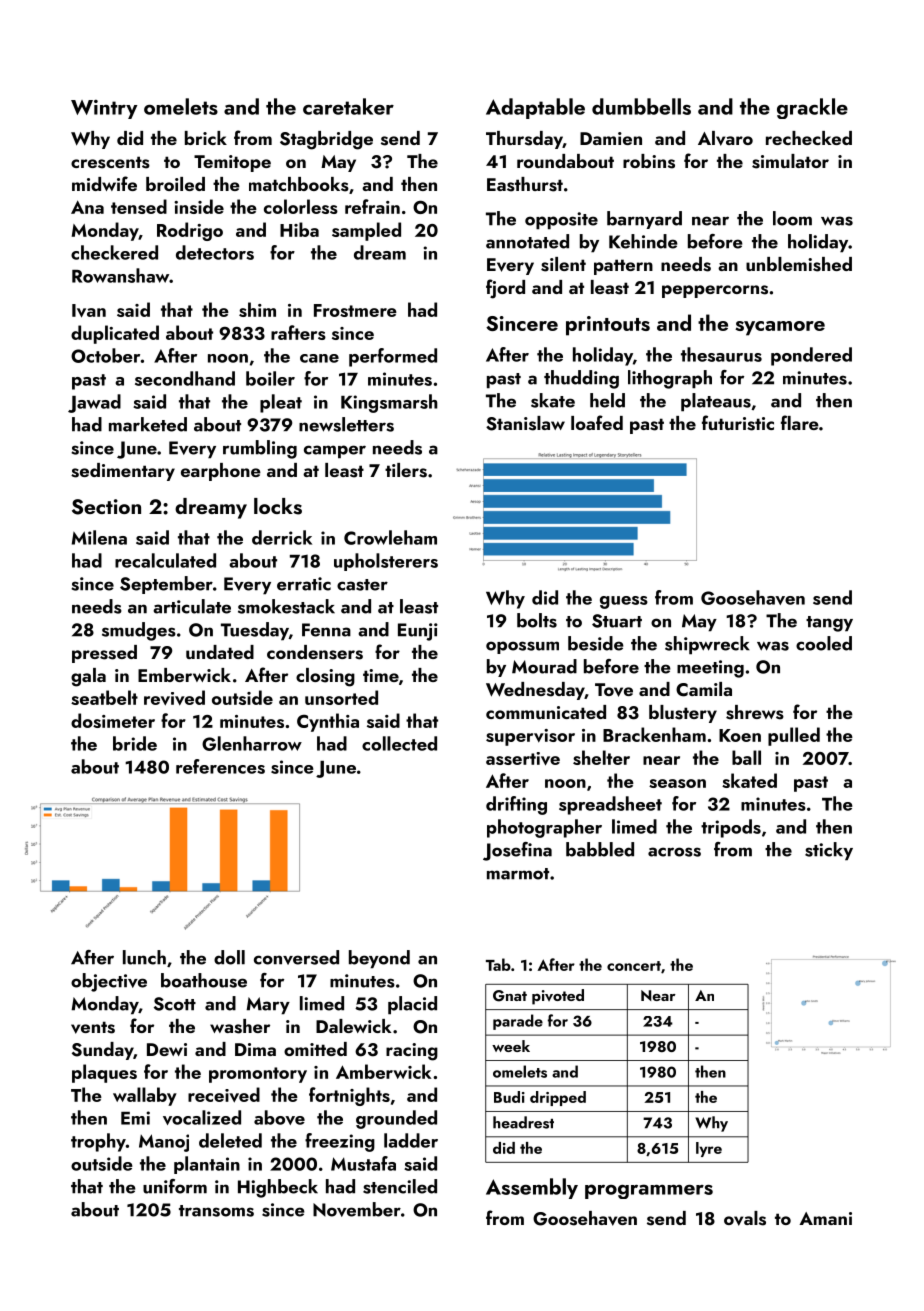  Describe the element at coordinates (393, 357) in the image. I see `performed` at that location.
